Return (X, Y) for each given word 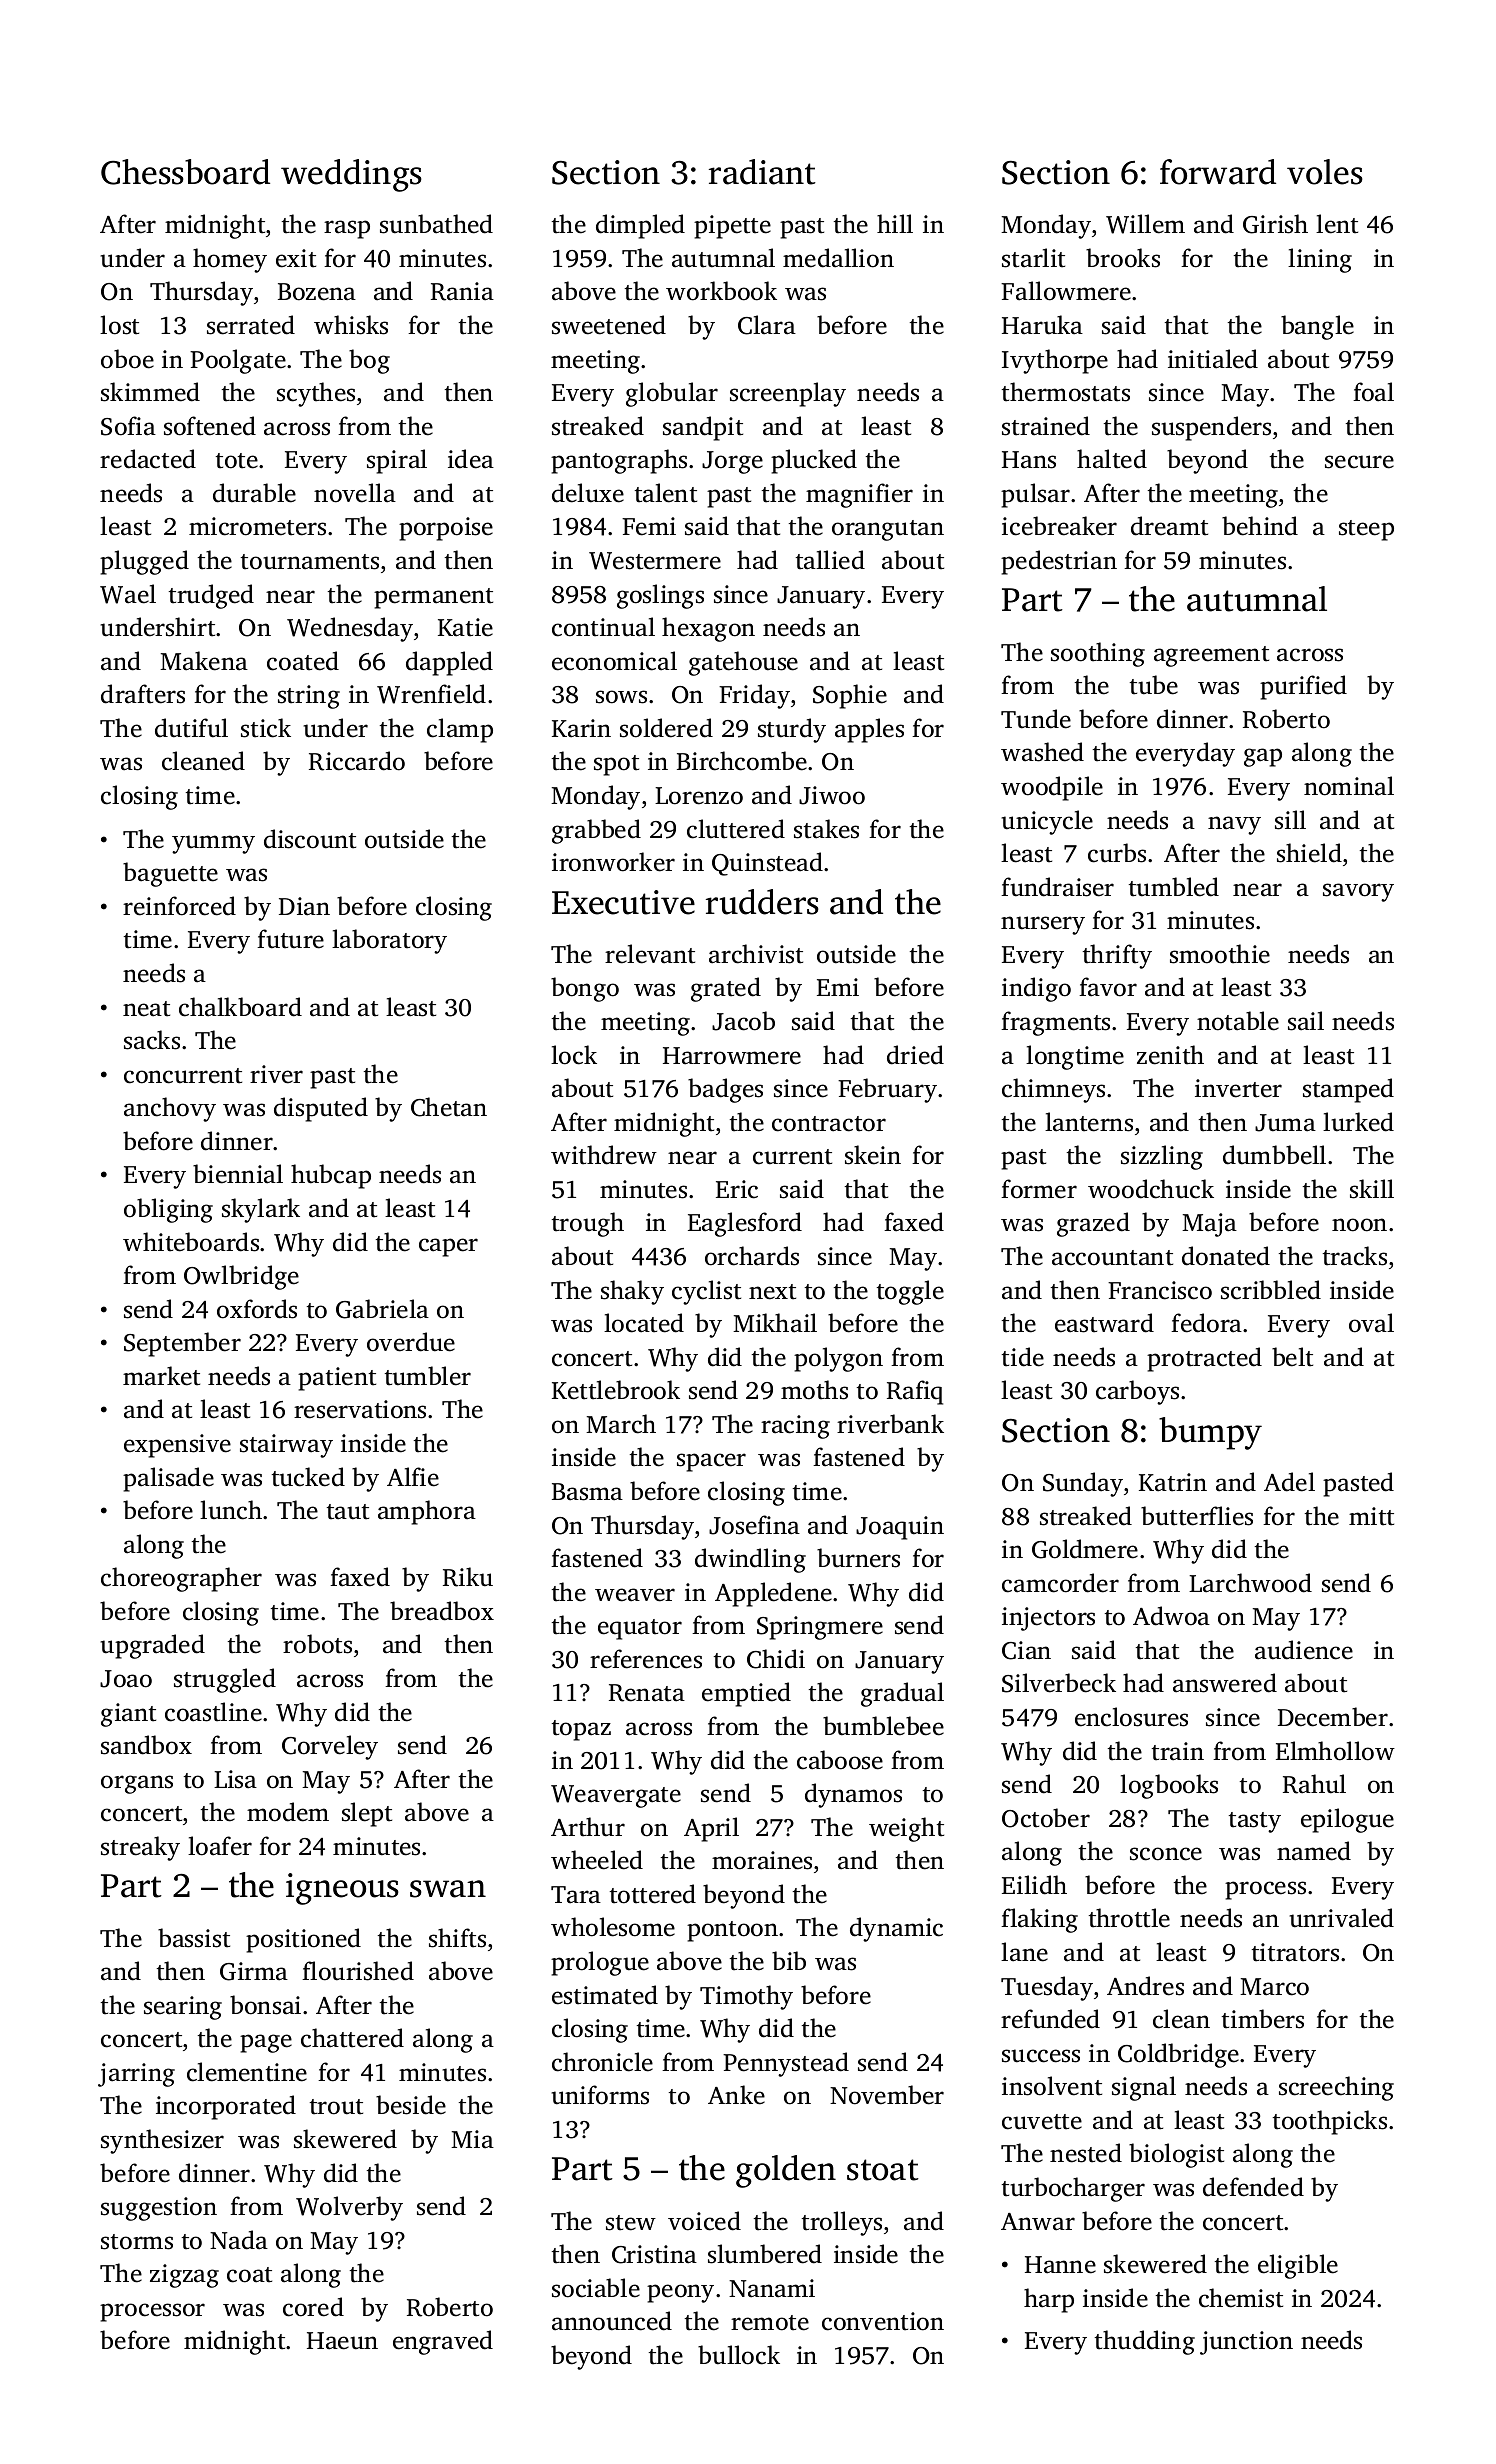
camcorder (1060, 1583)
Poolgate (238, 361)
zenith (1170, 1055)
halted (1112, 459)
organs (137, 1784)
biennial (238, 1174)
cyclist (706, 1292)
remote (770, 2323)
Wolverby (349, 2208)
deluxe (588, 493)
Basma (587, 1492)
